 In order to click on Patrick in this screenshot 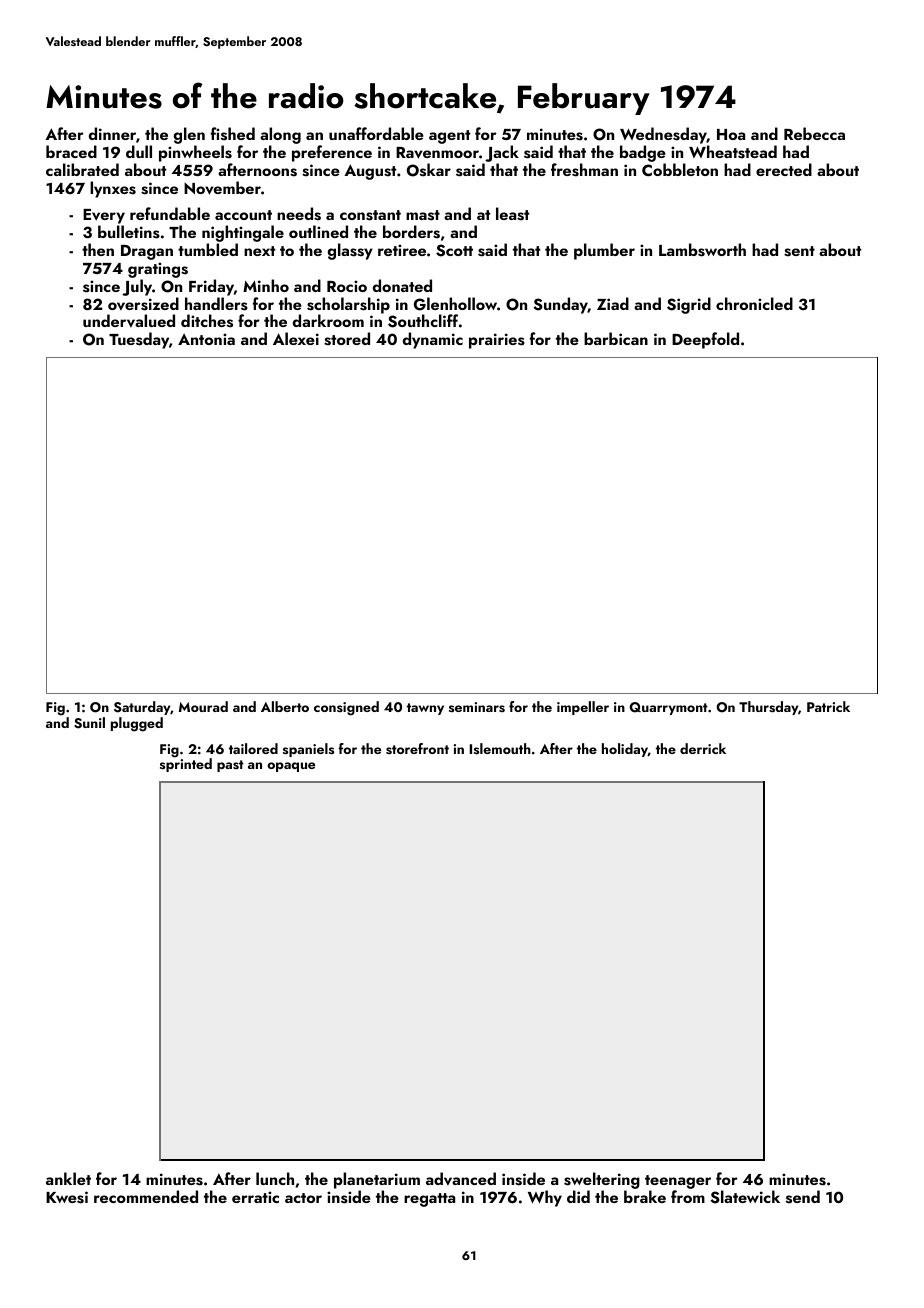, I will do `click(828, 706)`.
